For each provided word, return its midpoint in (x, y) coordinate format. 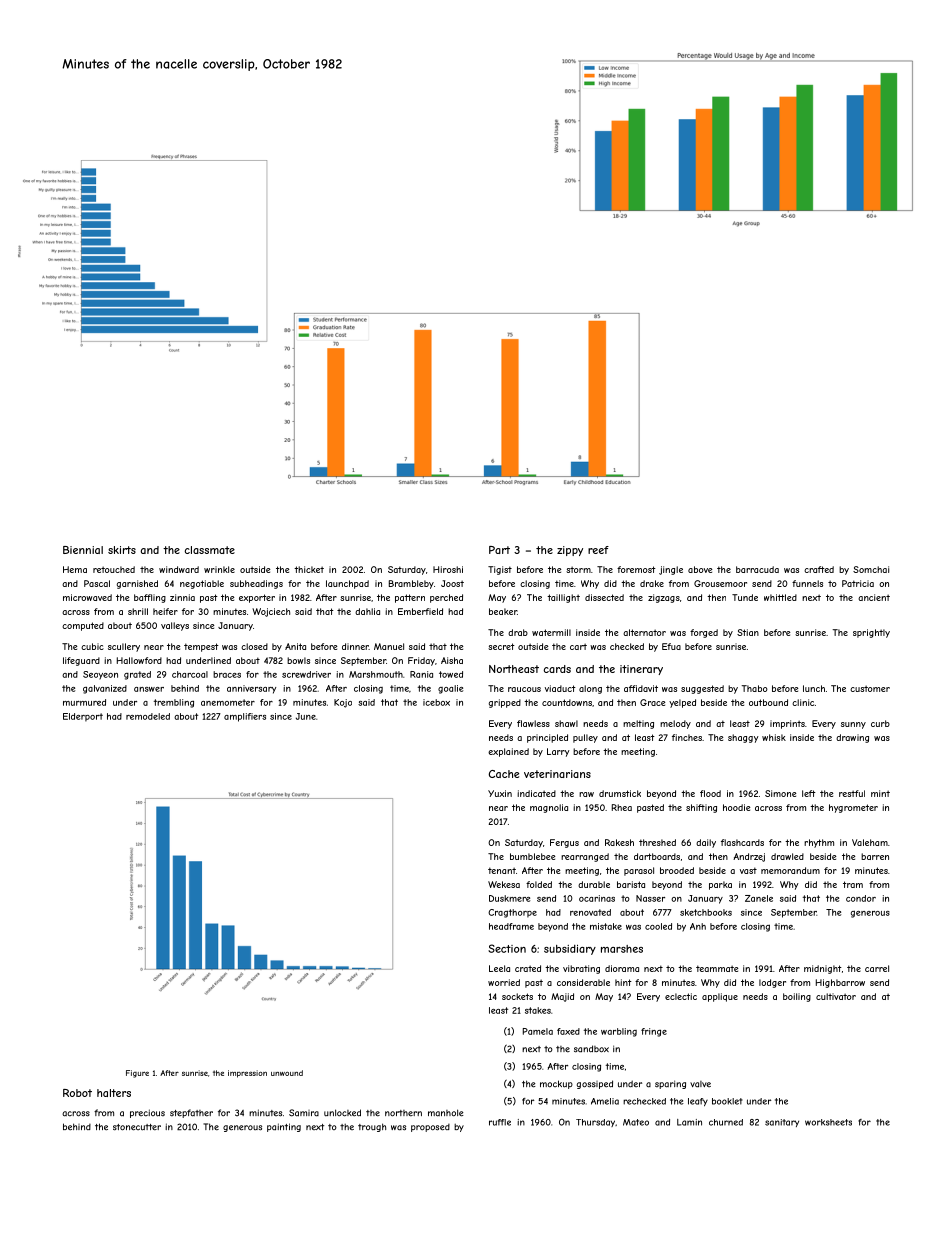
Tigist (500, 570)
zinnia (182, 597)
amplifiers (245, 717)
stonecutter (137, 1127)
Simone (781, 793)
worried (504, 982)
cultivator (836, 996)
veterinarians (557, 774)
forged (704, 633)
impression (247, 1074)
